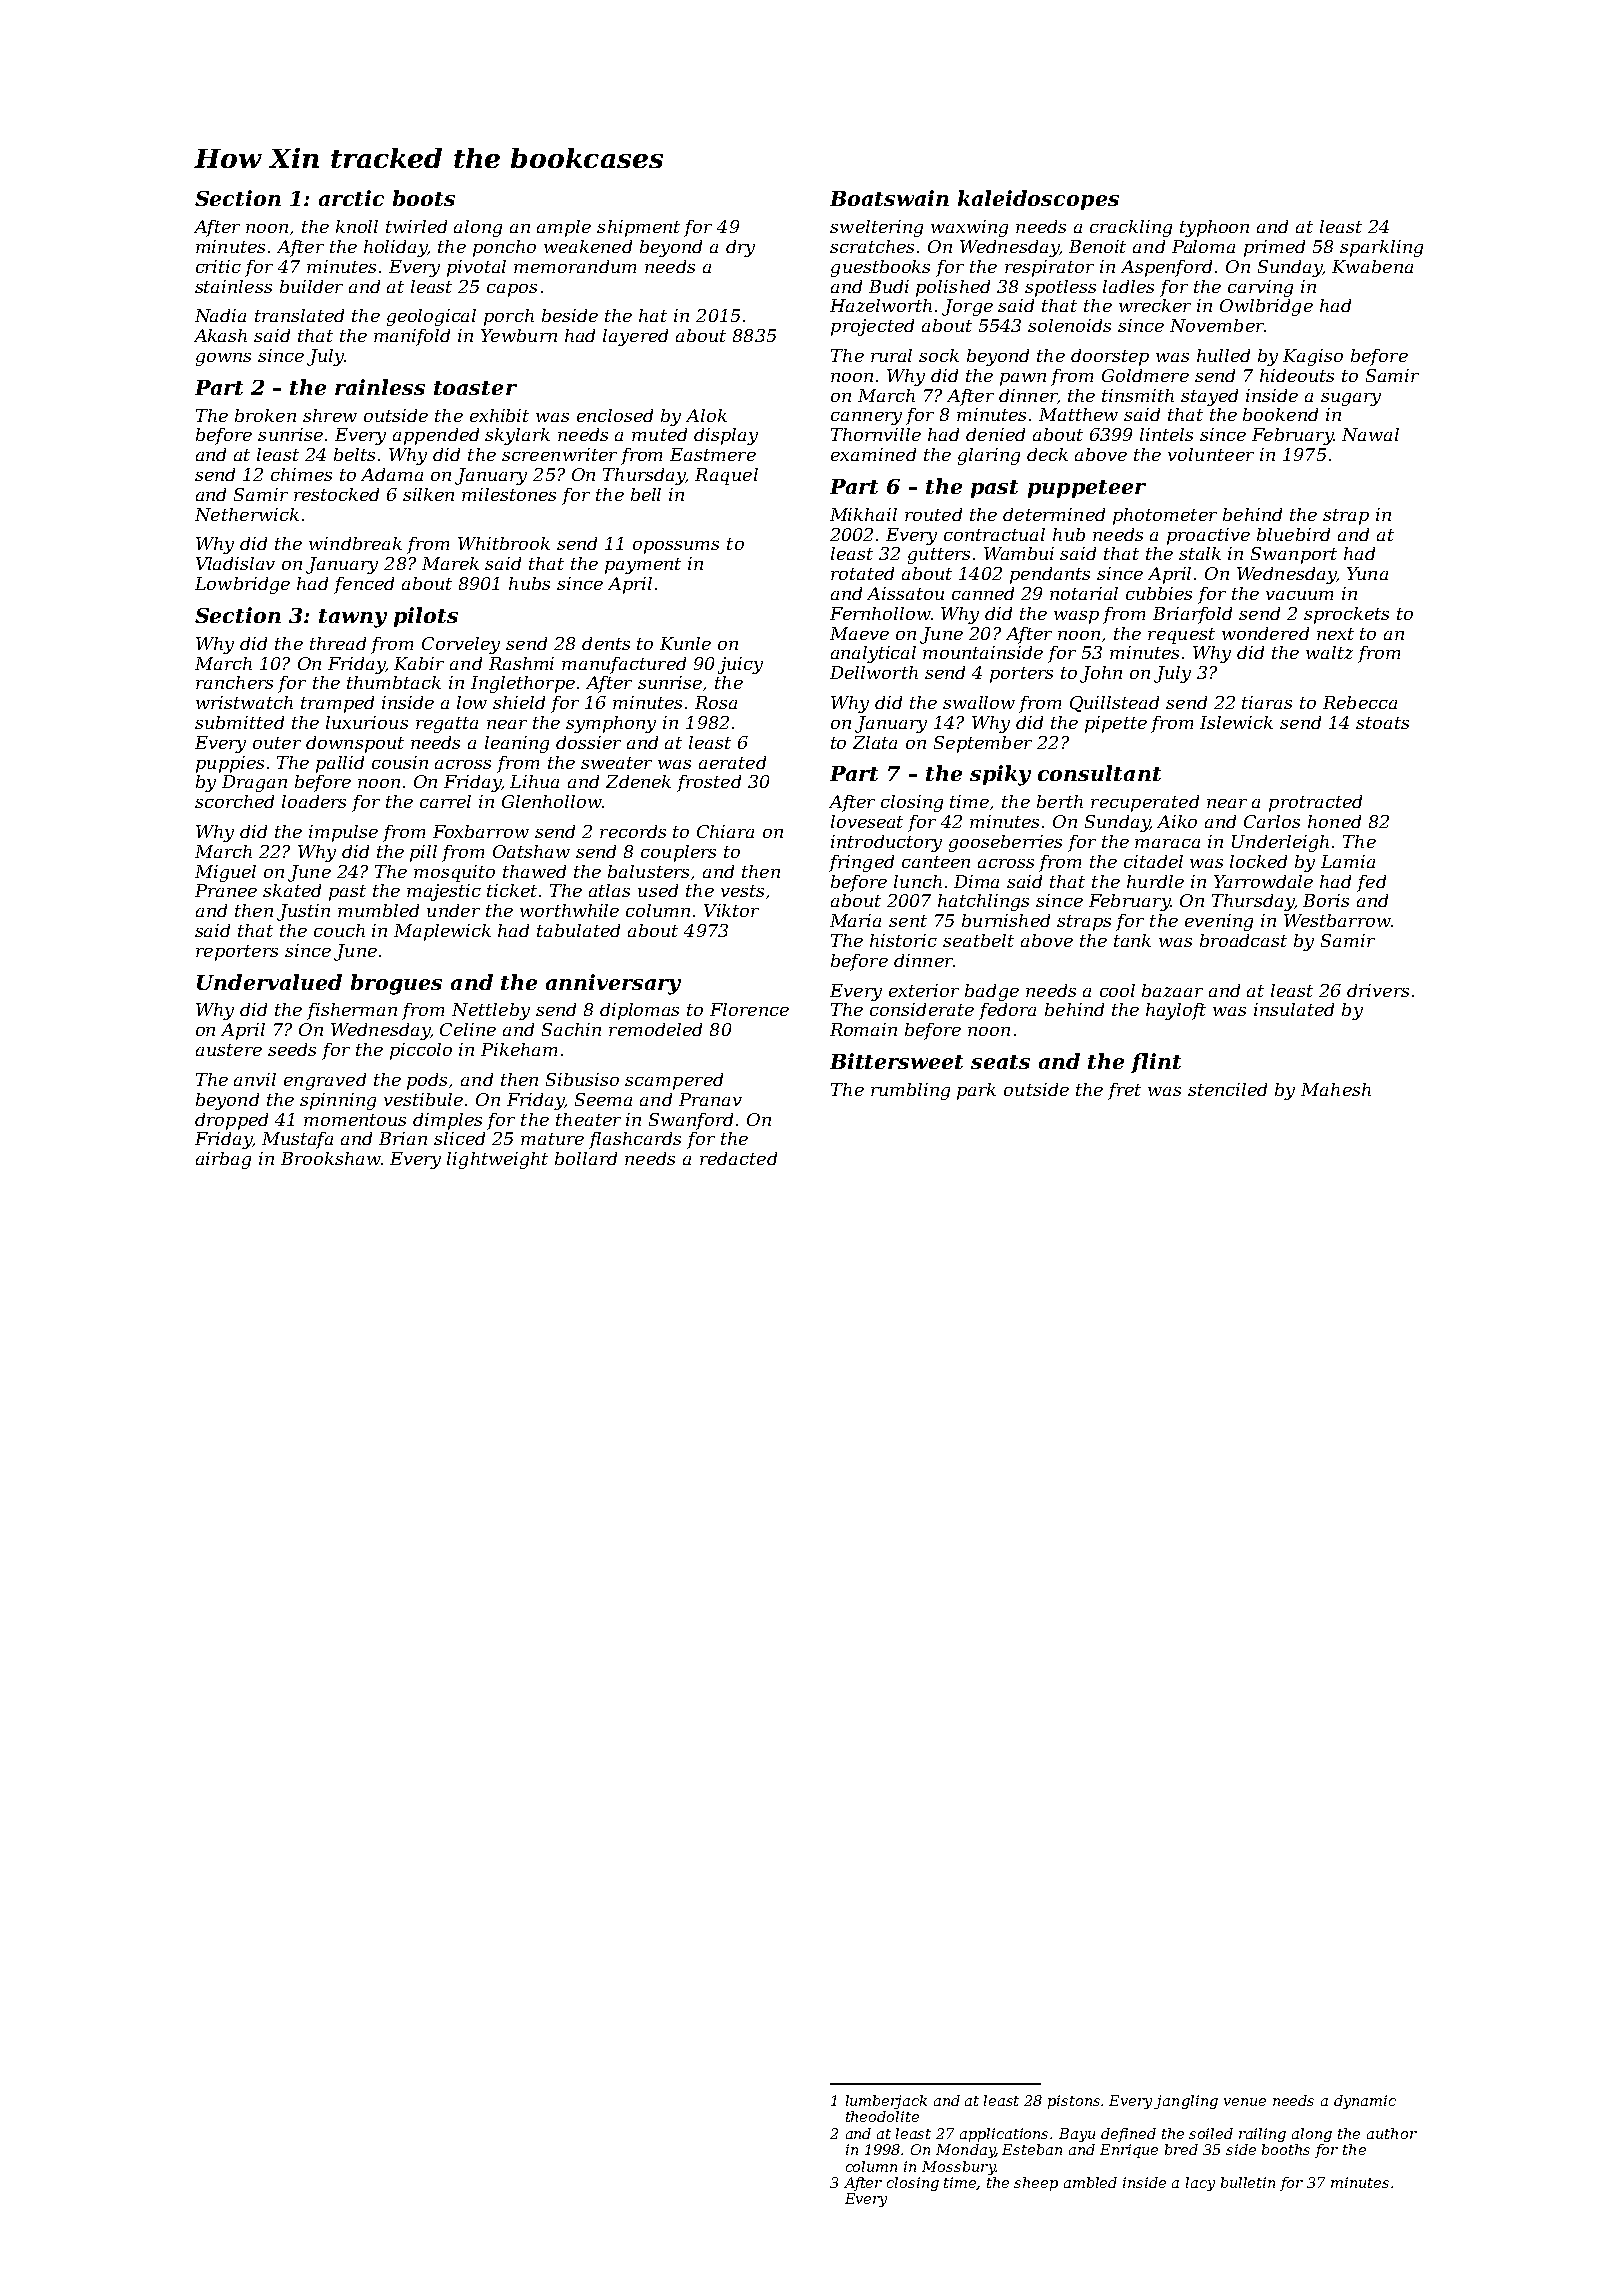 This screenshot has height=2292, width=1620. What do you see at coordinates (882, 2116) in the screenshot?
I see `theodolite` at bounding box center [882, 2116].
